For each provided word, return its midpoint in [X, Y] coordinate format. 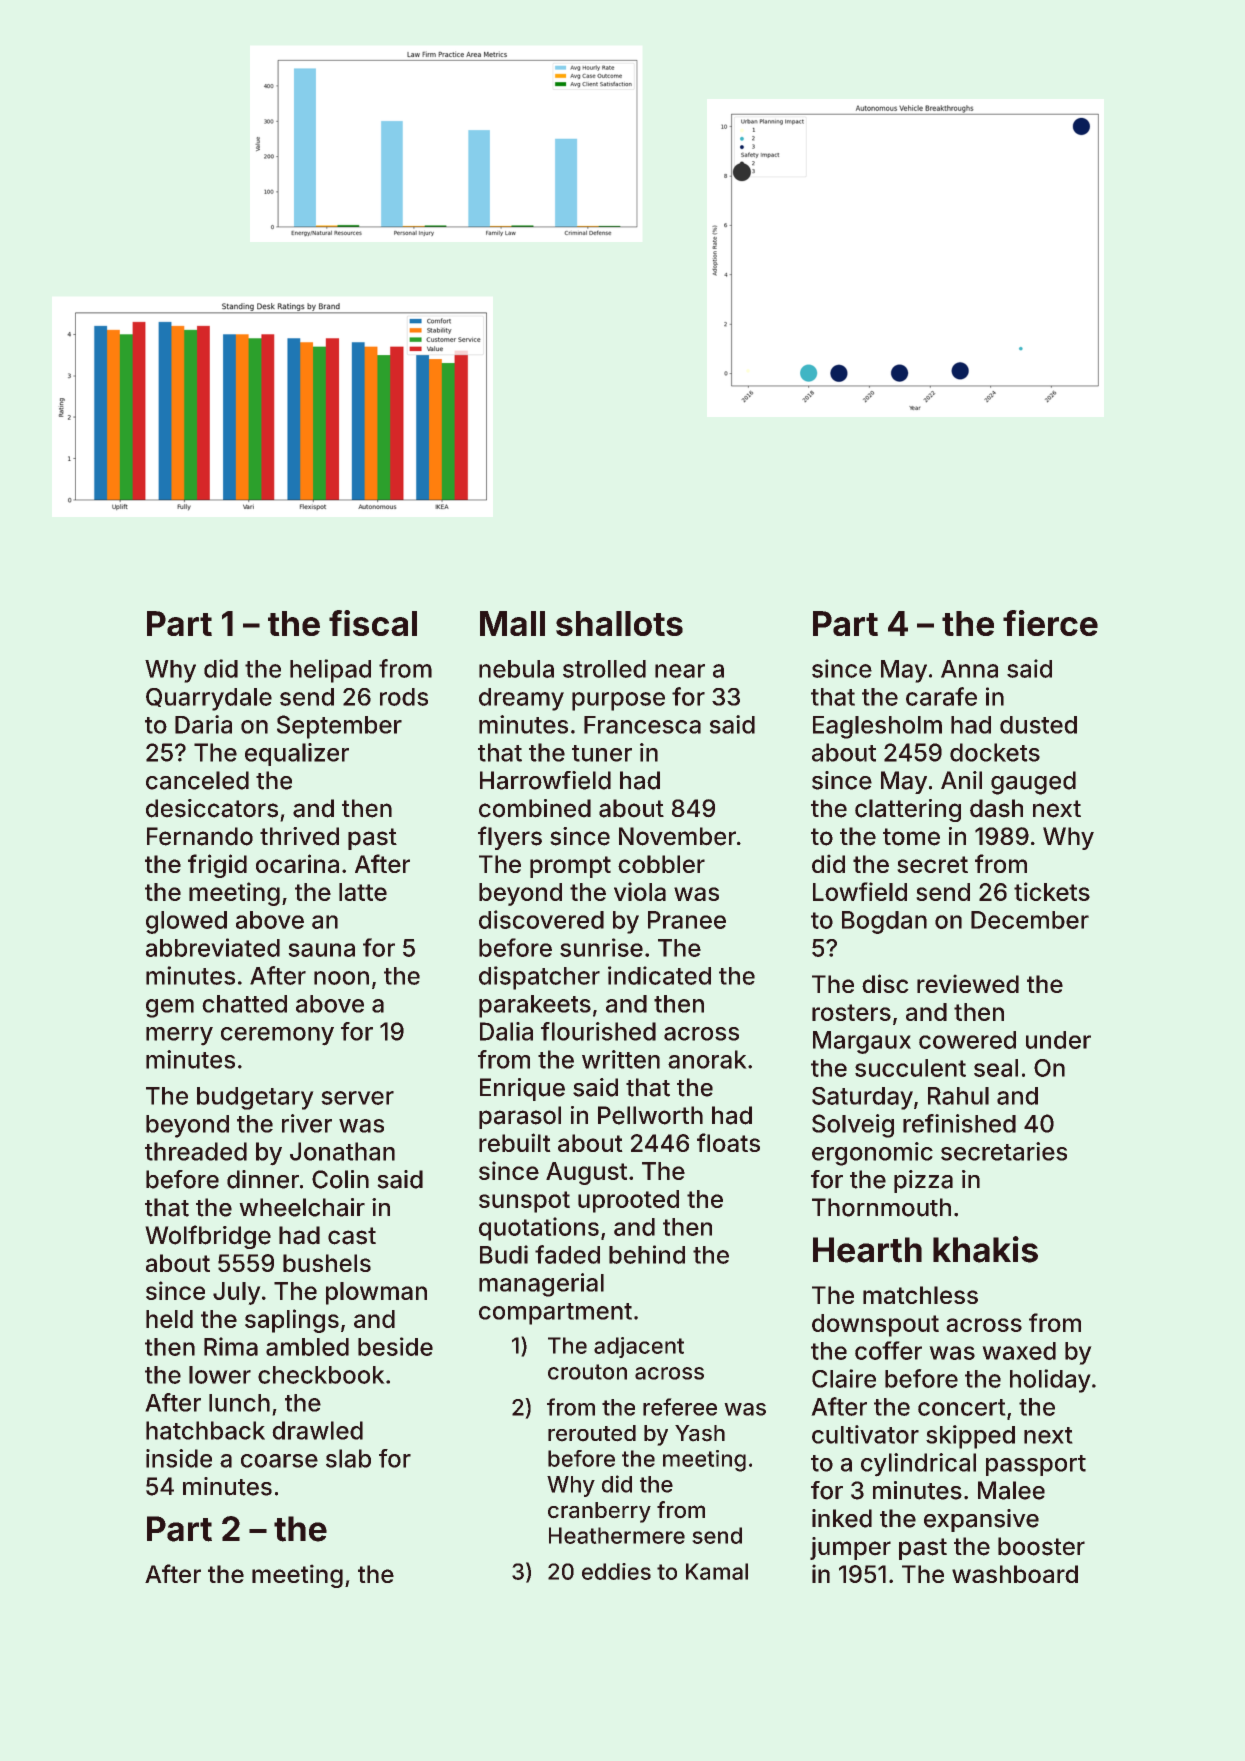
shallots [619, 623]
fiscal [373, 623]
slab [348, 1458]
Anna [969, 669]
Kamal [717, 1571]
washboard [1015, 1574]
